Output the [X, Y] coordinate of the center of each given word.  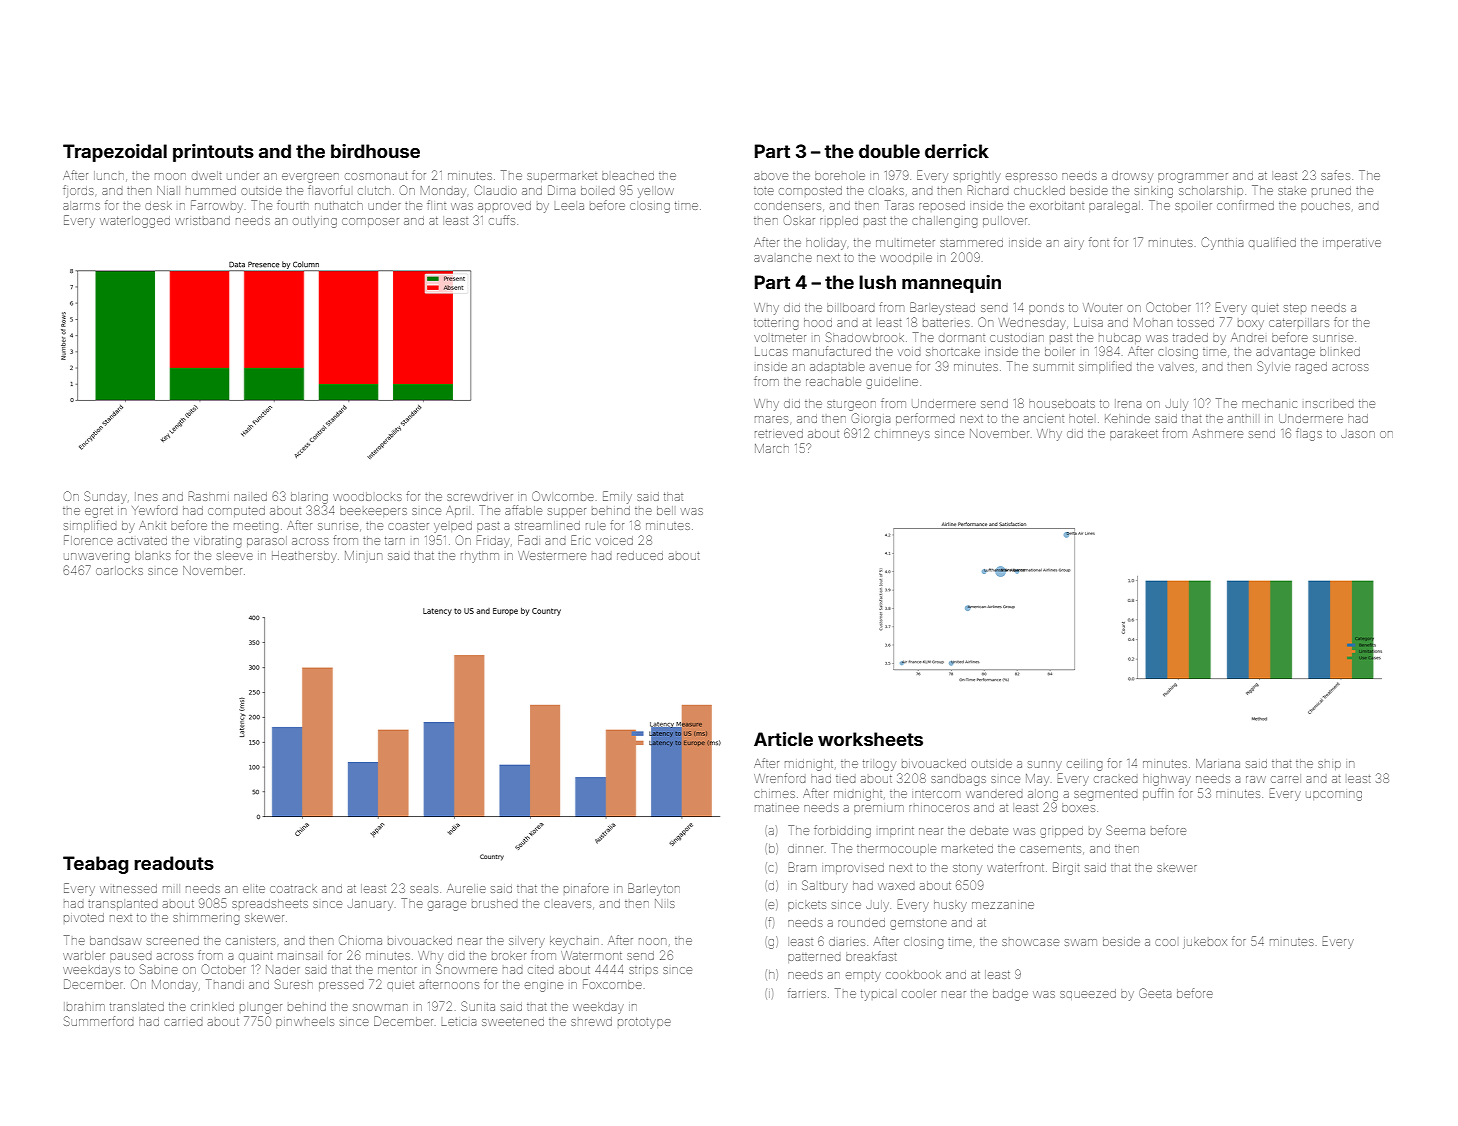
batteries [946, 323]
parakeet [1134, 434]
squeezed [1088, 993]
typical [877, 995]
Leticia [459, 1022]
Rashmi [209, 496]
